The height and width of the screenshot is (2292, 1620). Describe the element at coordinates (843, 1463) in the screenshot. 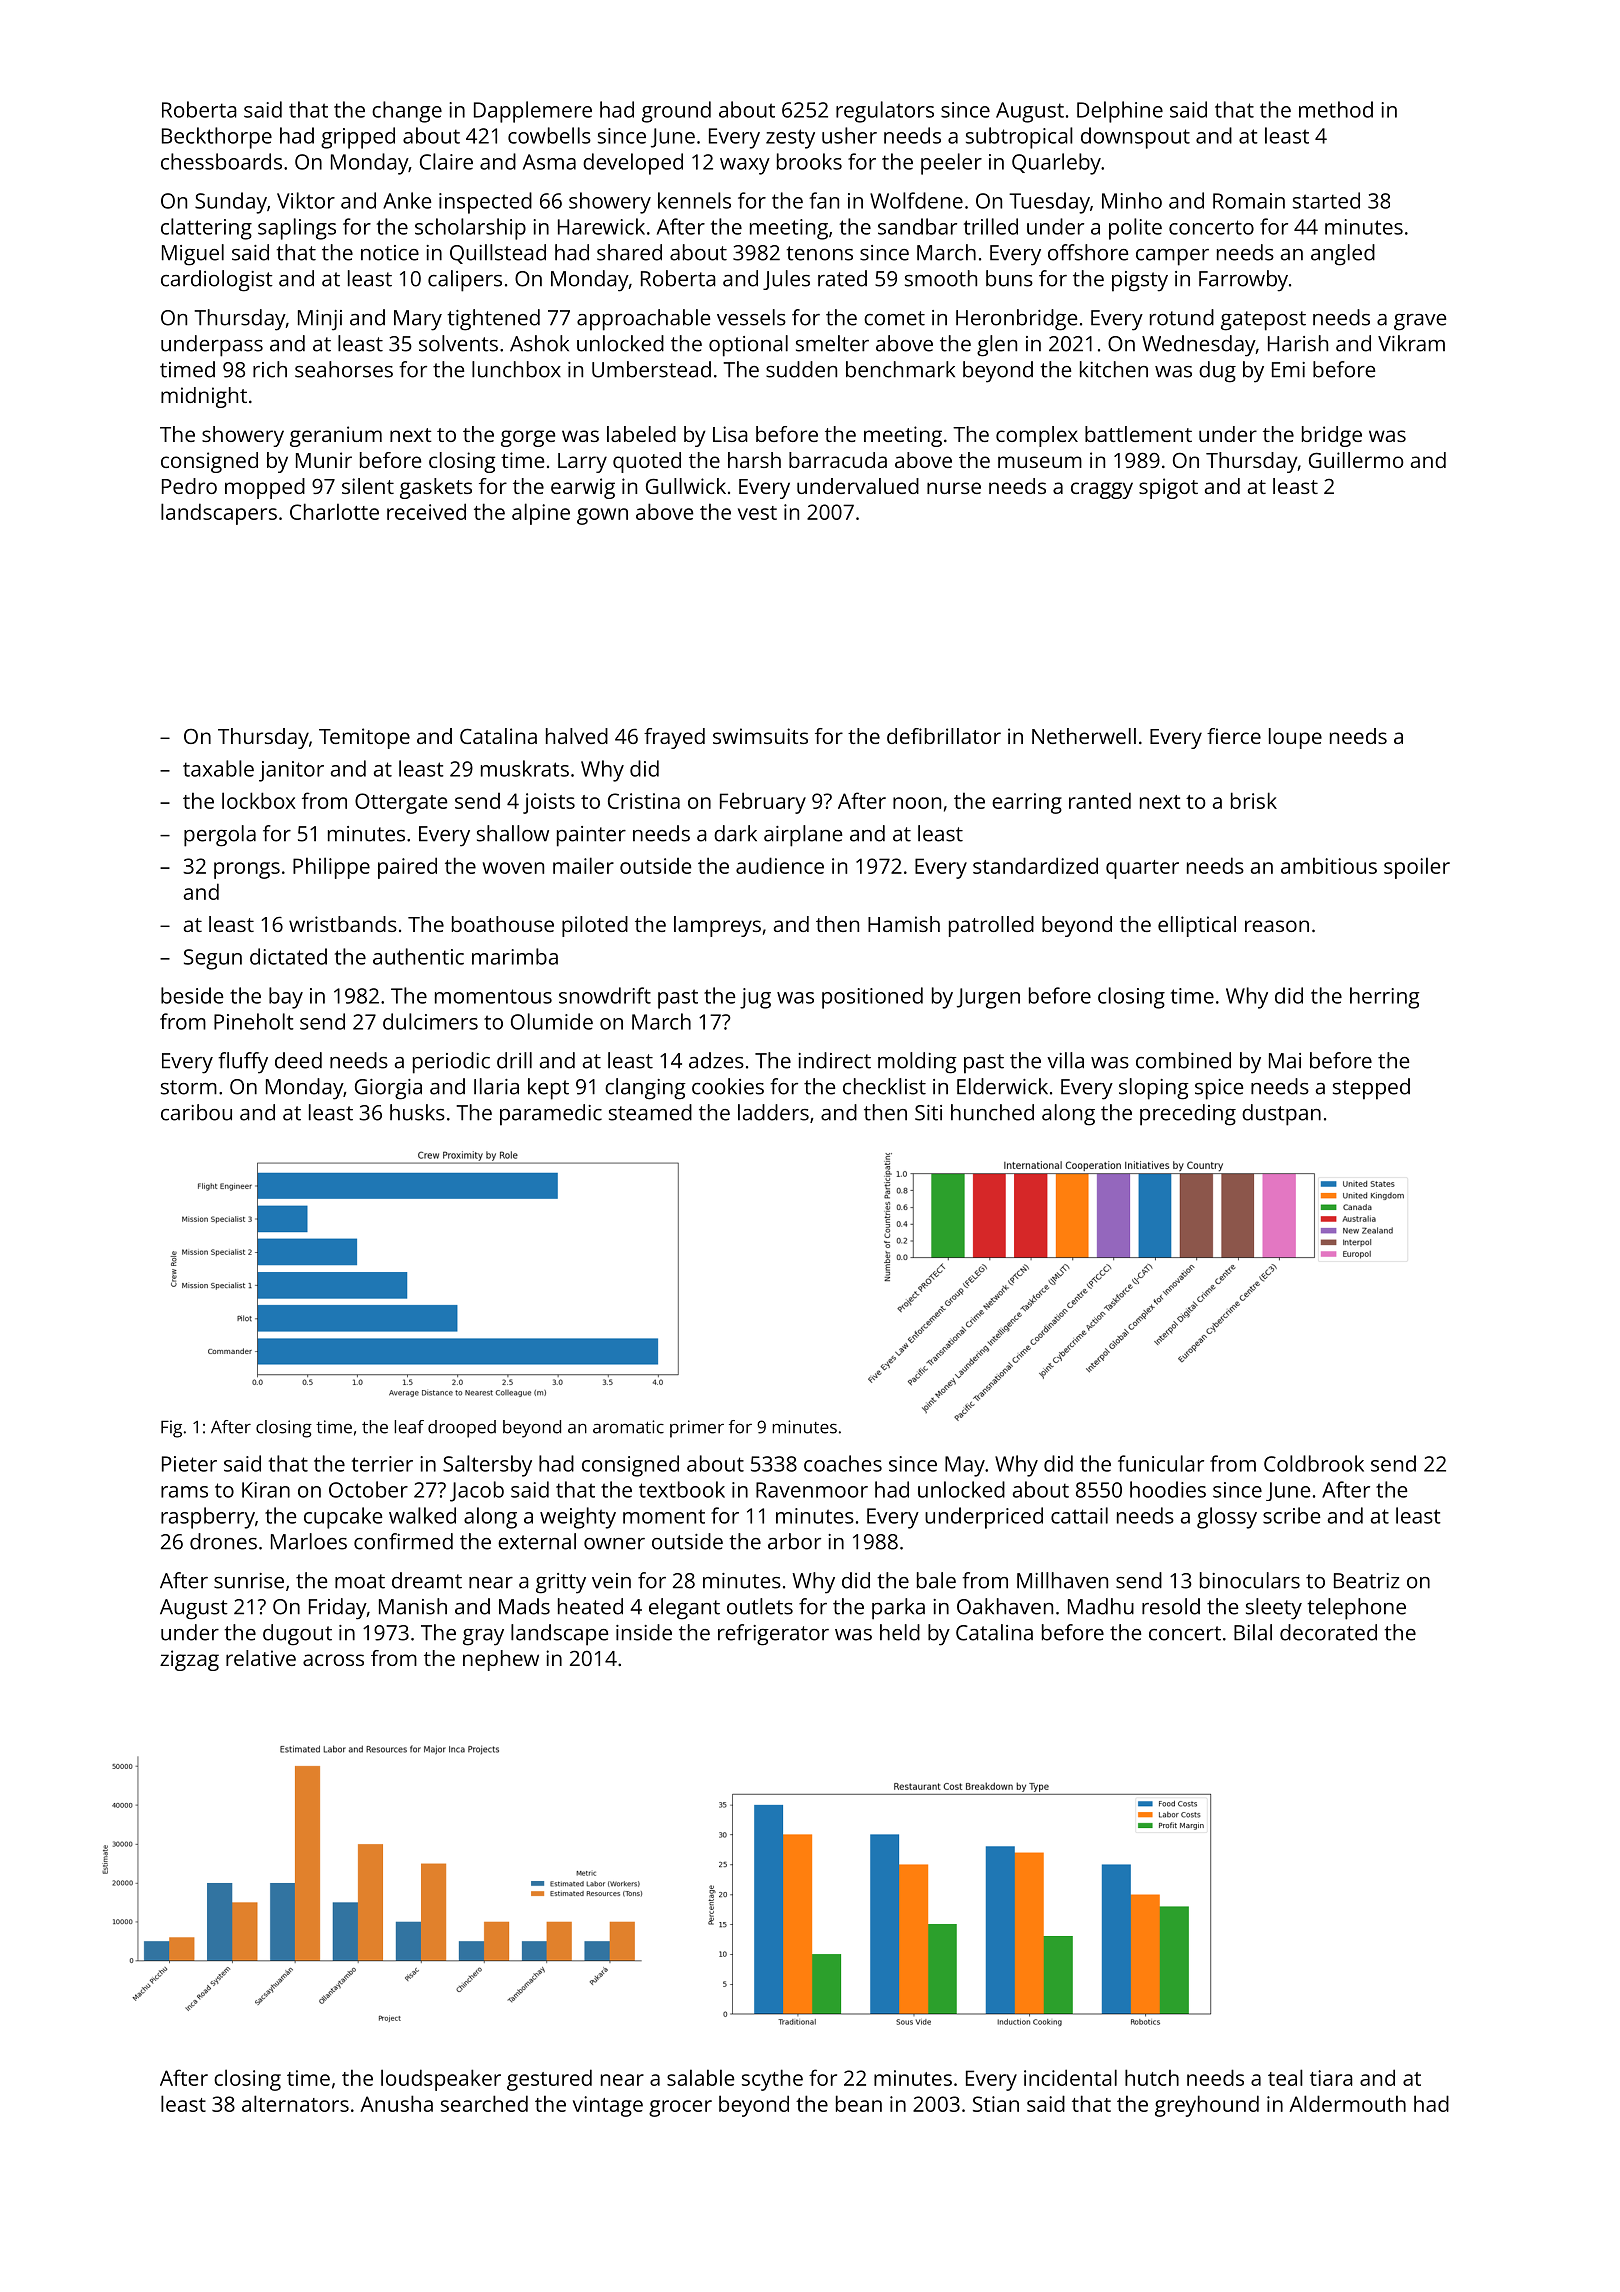

I see `coaches` at that location.
